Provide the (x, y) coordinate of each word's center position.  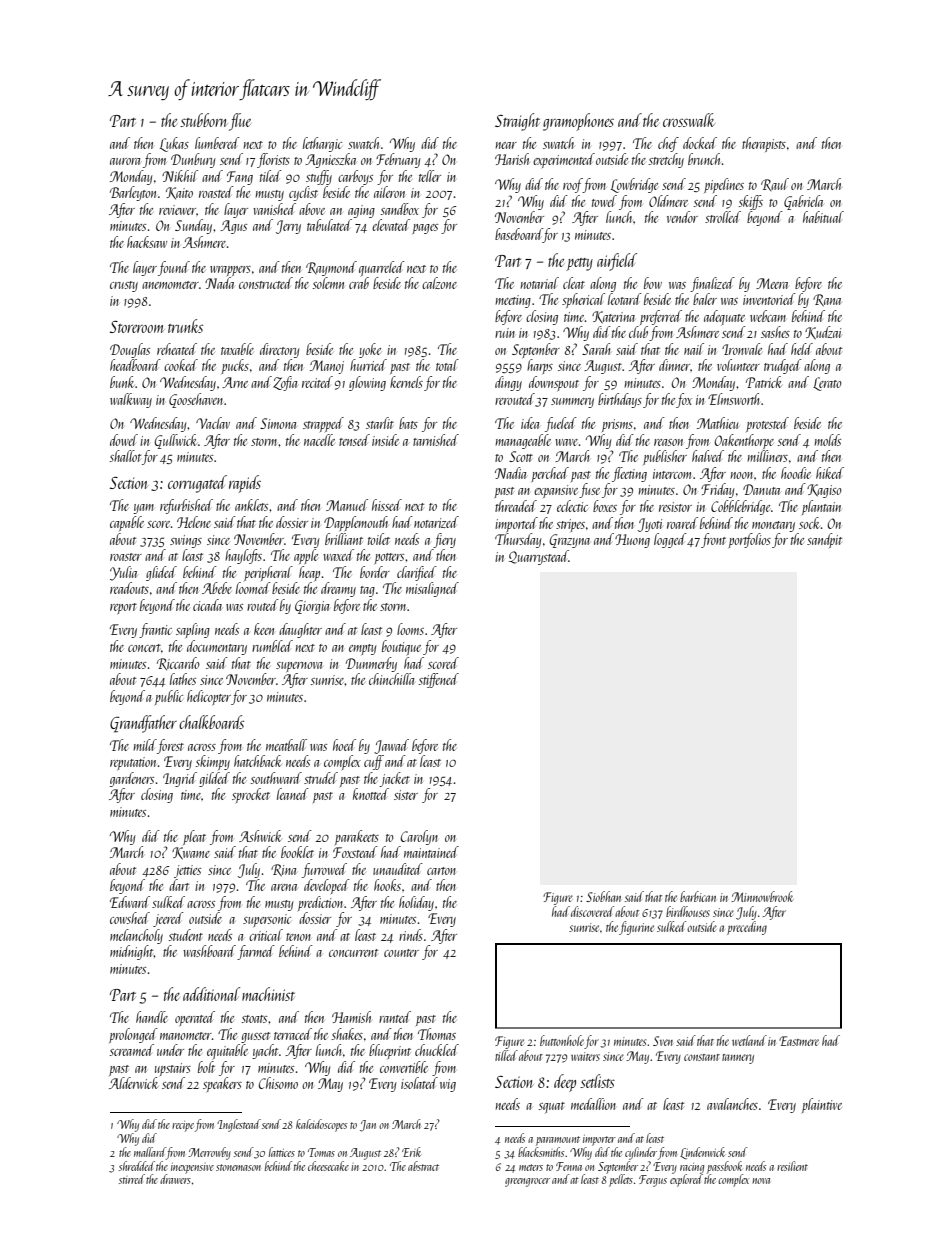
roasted (216, 192)
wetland (749, 1040)
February (398, 160)
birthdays (620, 400)
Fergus (653, 1181)
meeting (513, 301)
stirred (132, 1179)
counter (401, 953)
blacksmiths (541, 1152)
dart (179, 885)
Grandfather (143, 724)
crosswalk (689, 120)
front (713, 540)
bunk (123, 382)
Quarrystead (539, 557)
